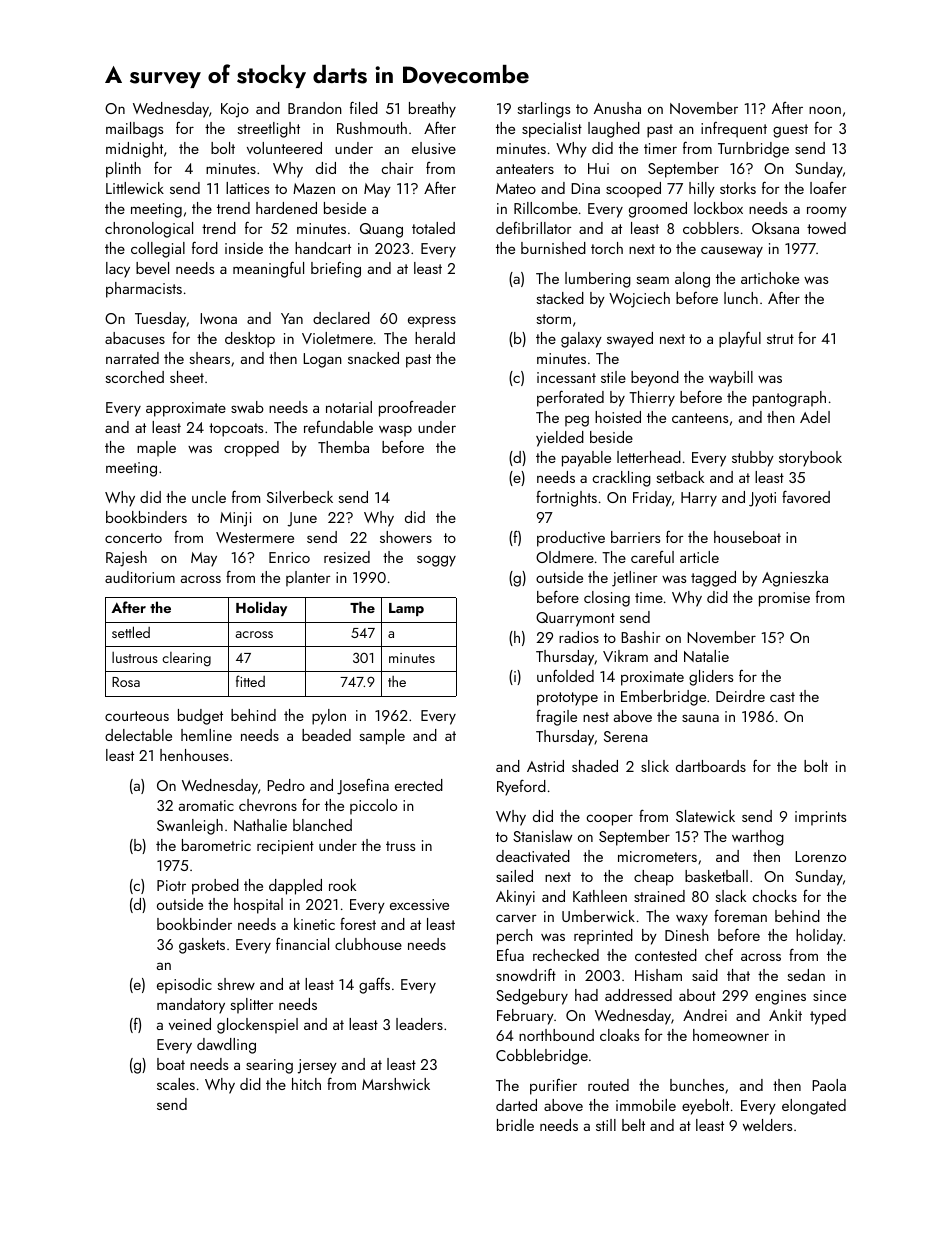 This image has height=1233, width=952. Describe the element at coordinates (680, 477) in the image. I see `setback` at that location.
